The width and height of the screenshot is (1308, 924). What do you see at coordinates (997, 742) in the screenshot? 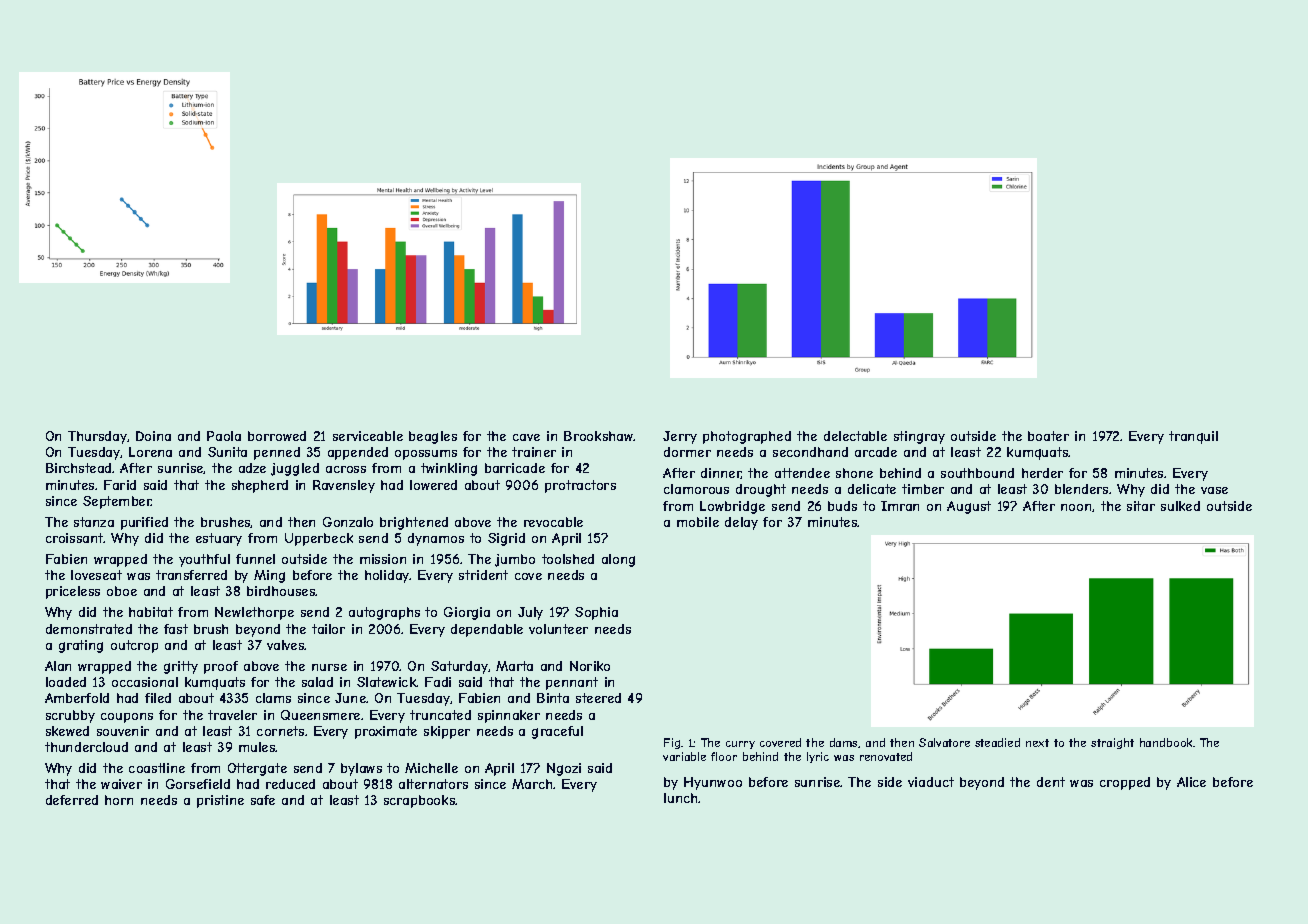
I see `steadied` at bounding box center [997, 742].
